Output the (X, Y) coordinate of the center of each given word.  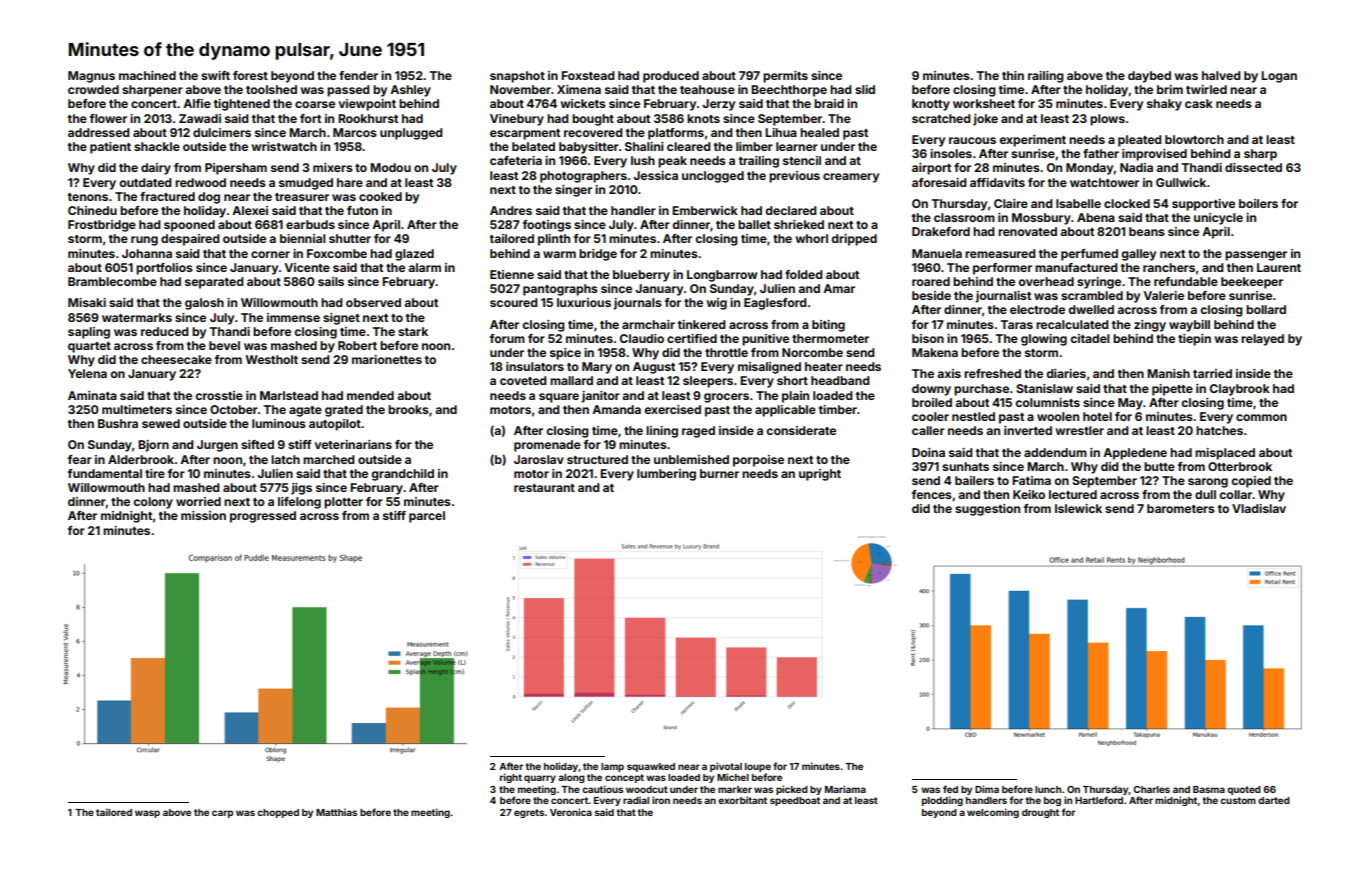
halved (1221, 75)
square (559, 398)
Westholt (271, 359)
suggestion (987, 510)
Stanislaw (1044, 388)
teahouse (707, 89)
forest (250, 75)
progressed (263, 517)
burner (719, 473)
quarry (540, 779)
